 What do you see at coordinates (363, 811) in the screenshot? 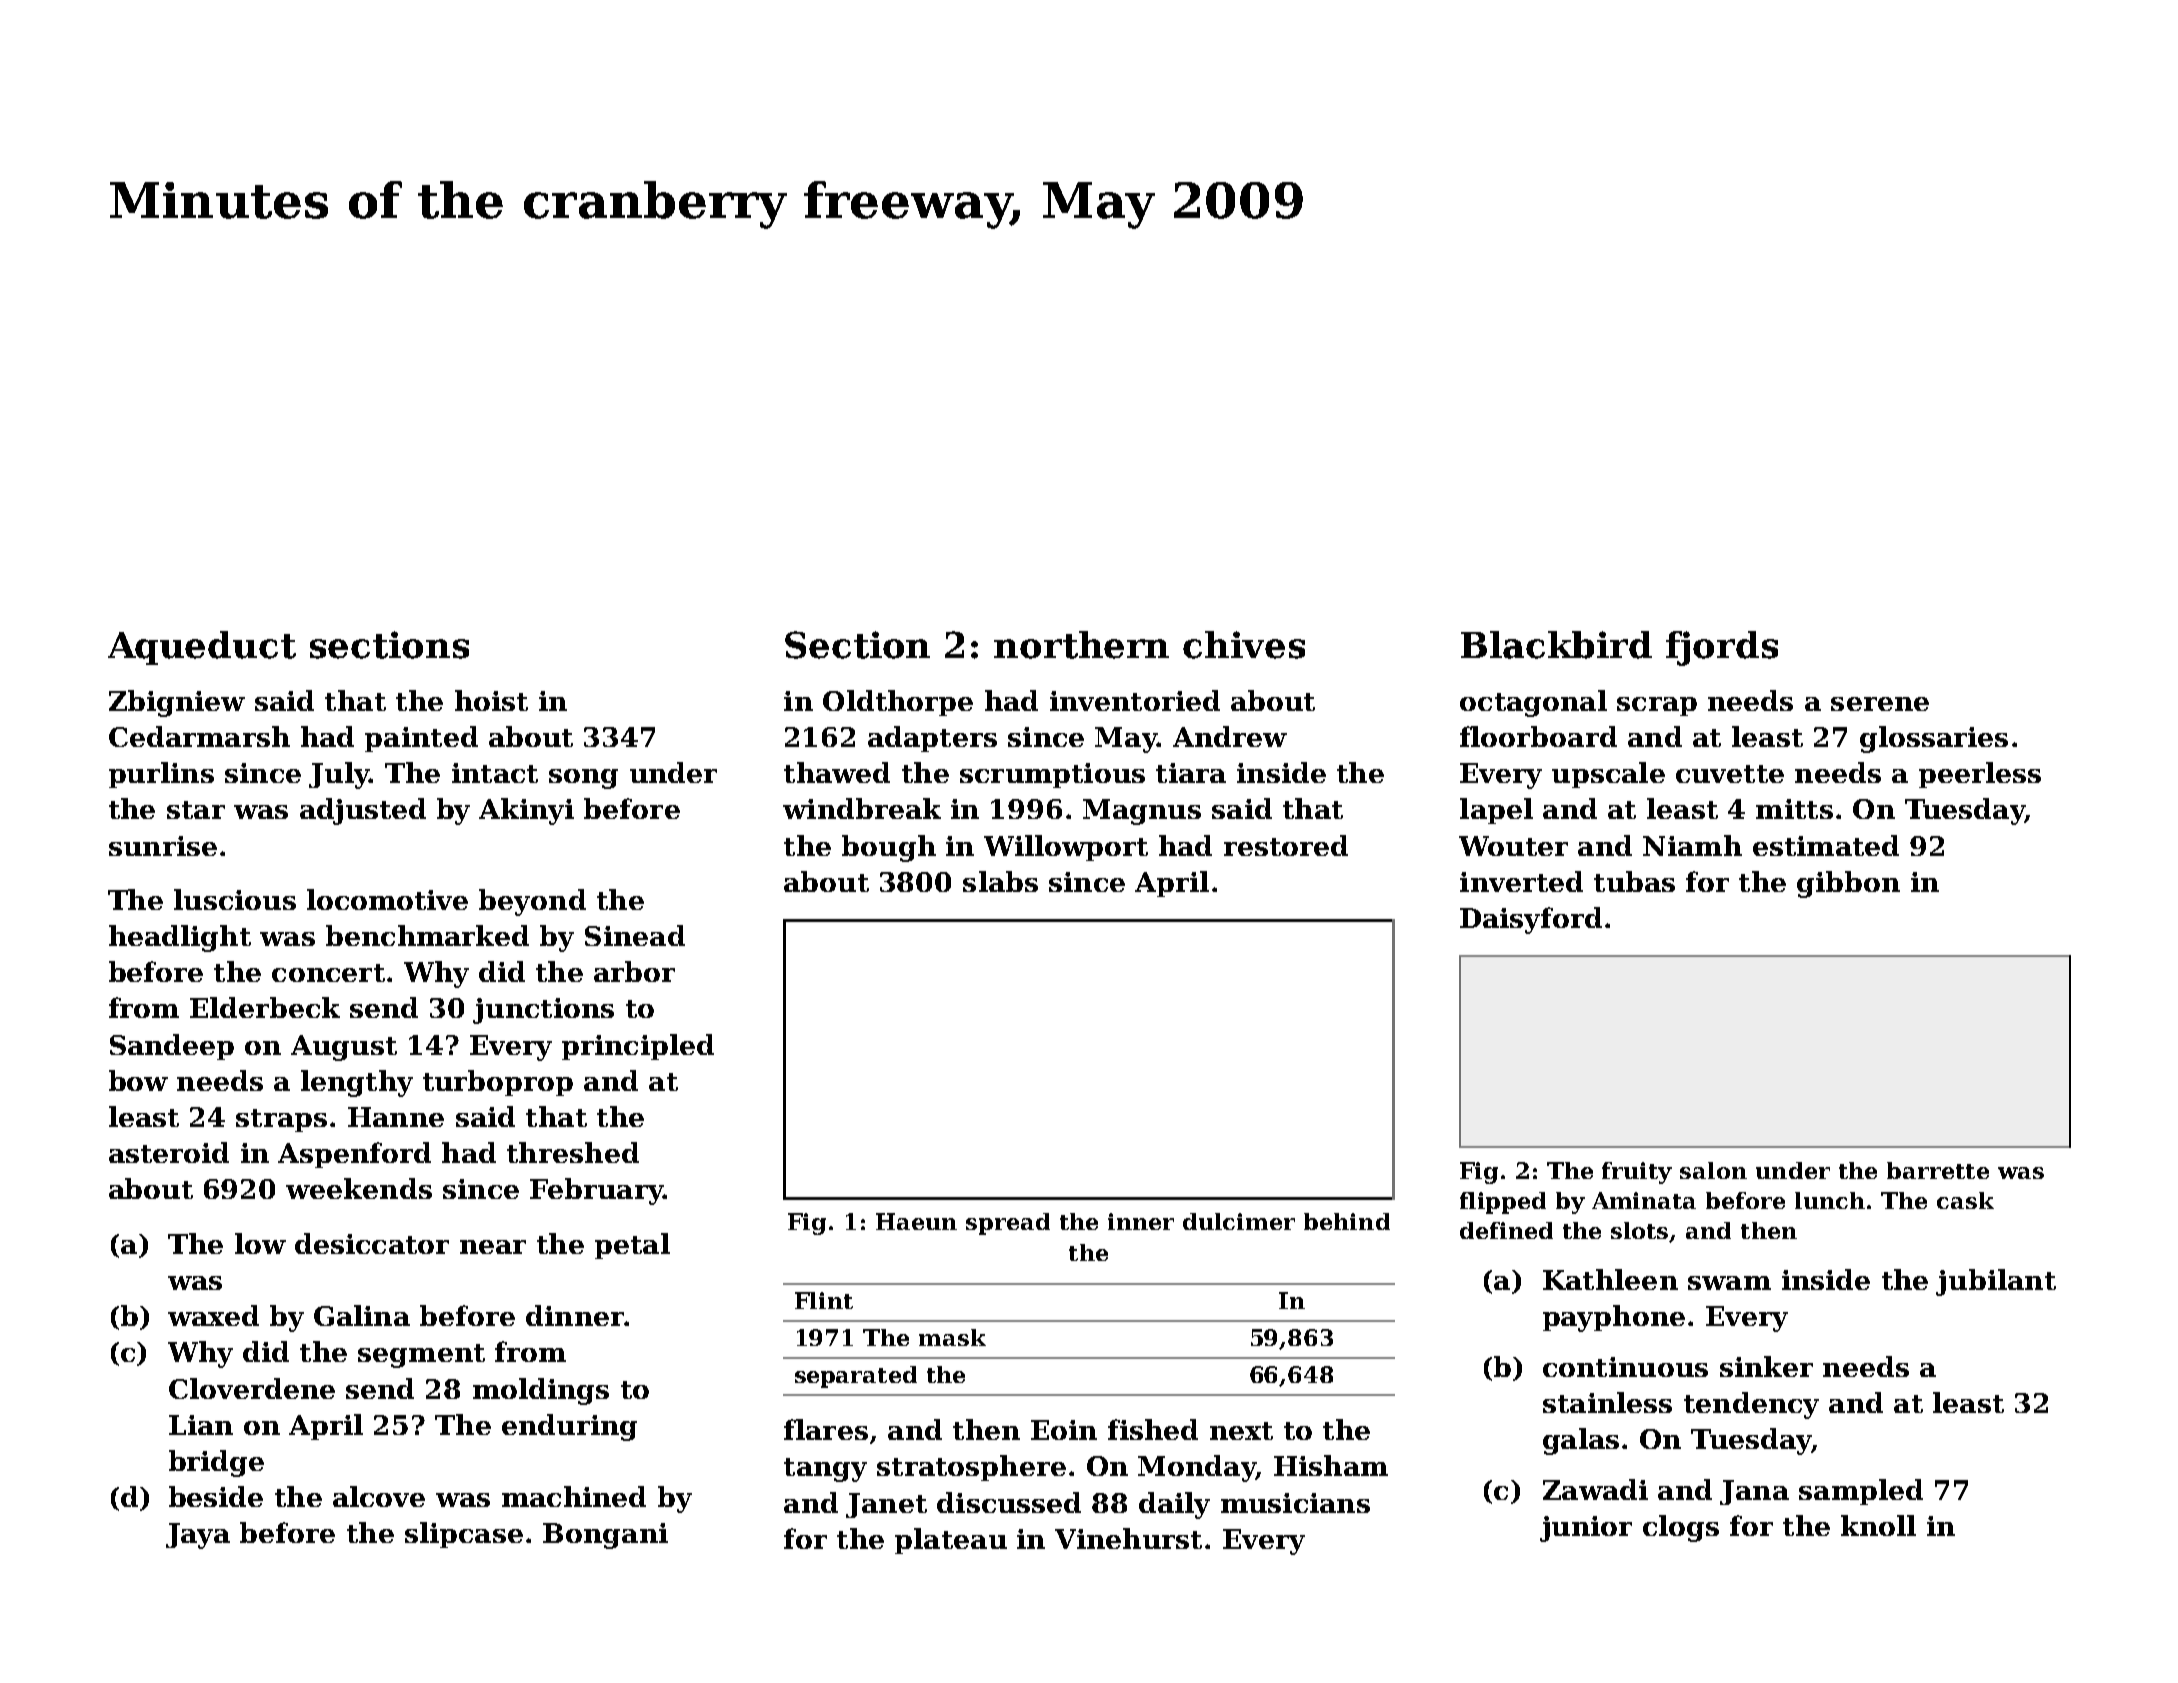
I see `adjusted` at bounding box center [363, 811].
